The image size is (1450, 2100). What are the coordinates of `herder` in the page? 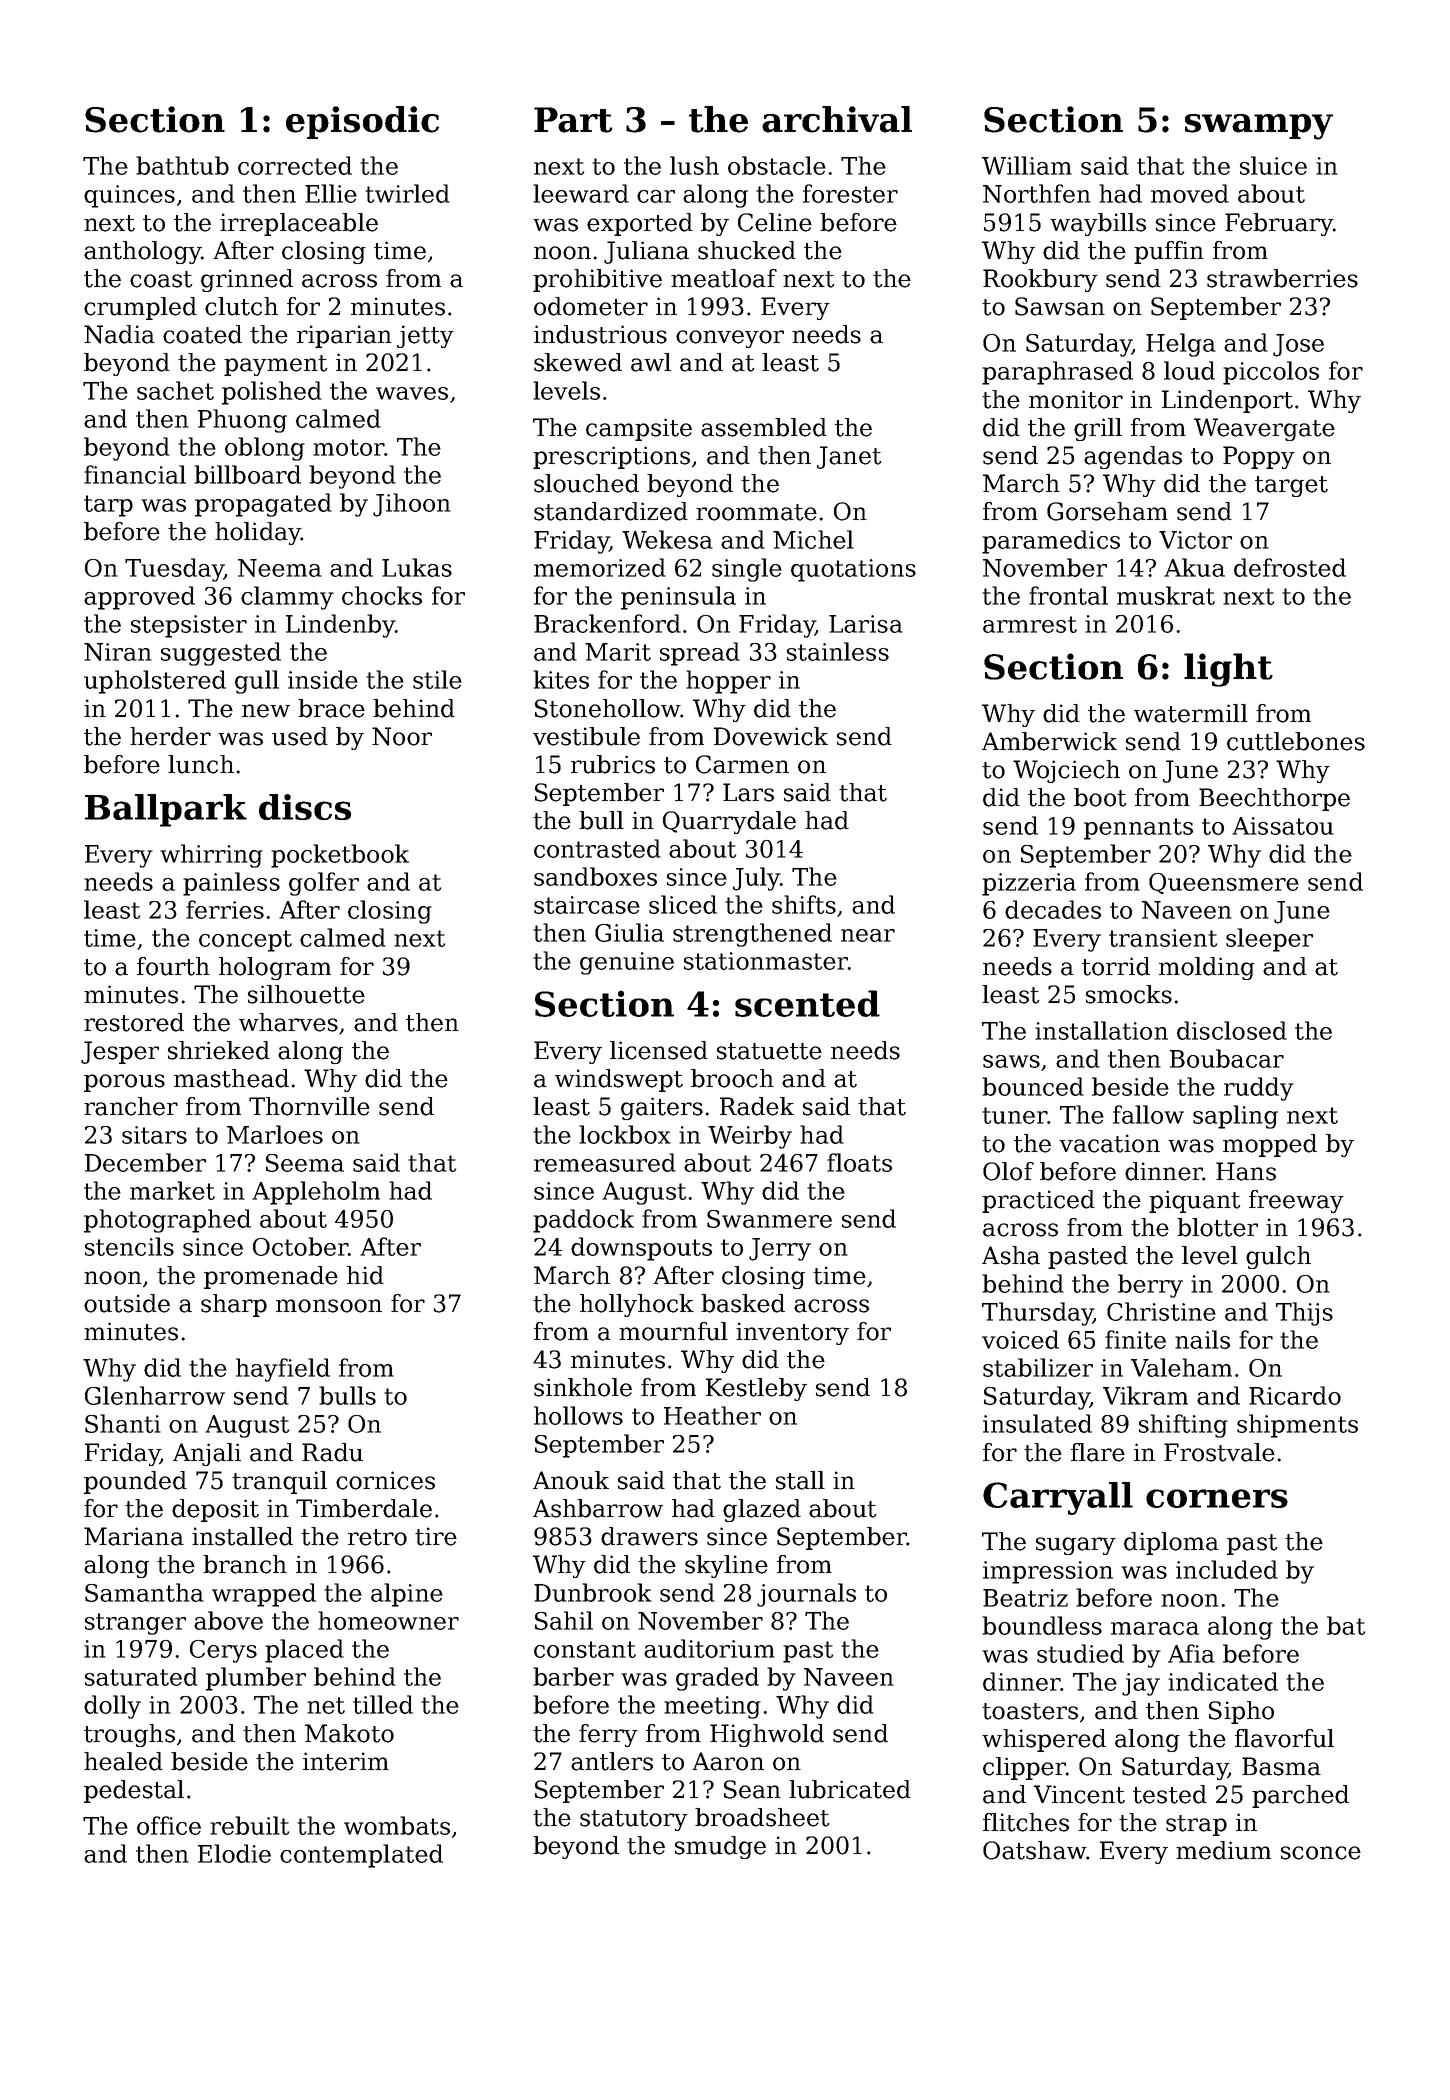 It's located at (170, 736).
